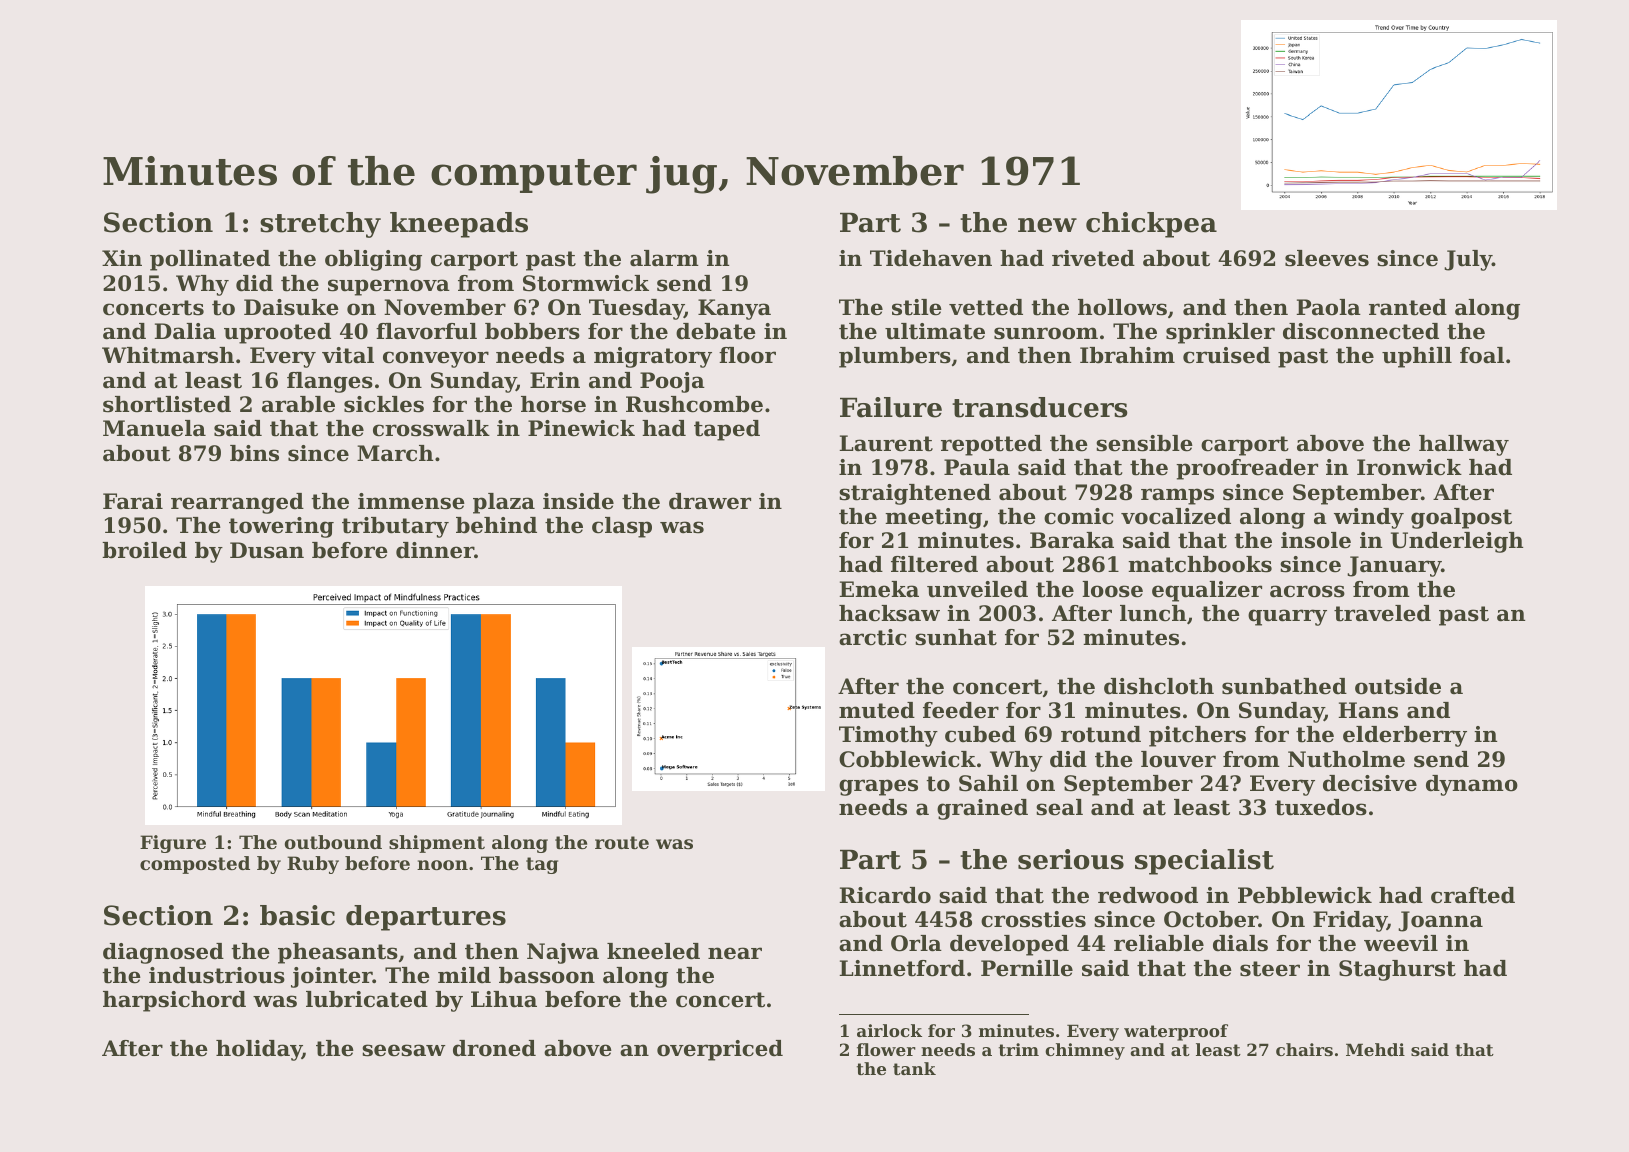 This page has width=1629, height=1152. I want to click on Ironwick, so click(1409, 467).
